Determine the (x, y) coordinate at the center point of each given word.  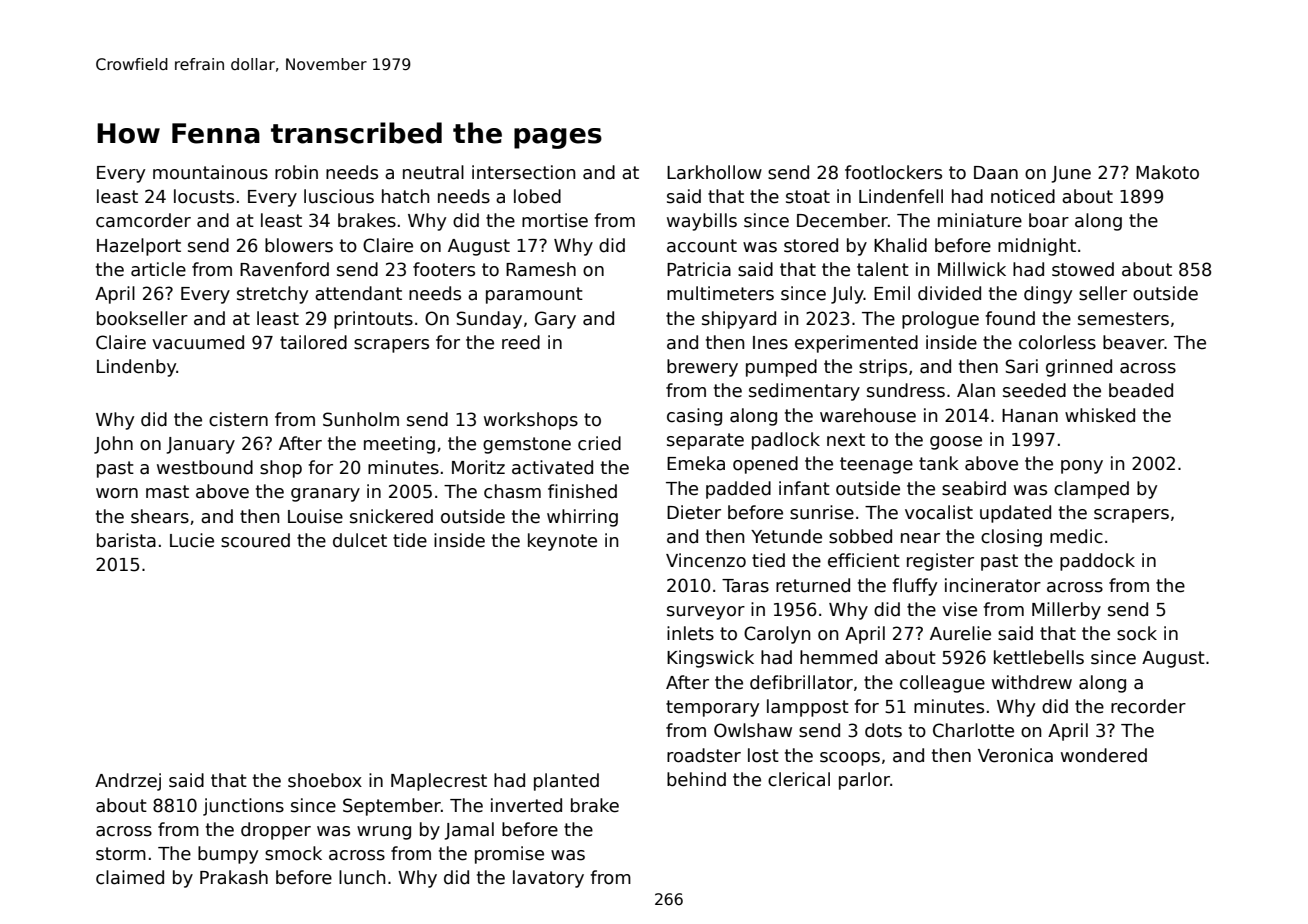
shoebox (325, 780)
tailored (313, 342)
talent (883, 269)
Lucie (192, 540)
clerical (799, 779)
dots (883, 730)
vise (959, 609)
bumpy (228, 855)
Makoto (1167, 172)
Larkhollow (714, 172)
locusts (204, 196)
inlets (690, 633)
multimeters (720, 293)
